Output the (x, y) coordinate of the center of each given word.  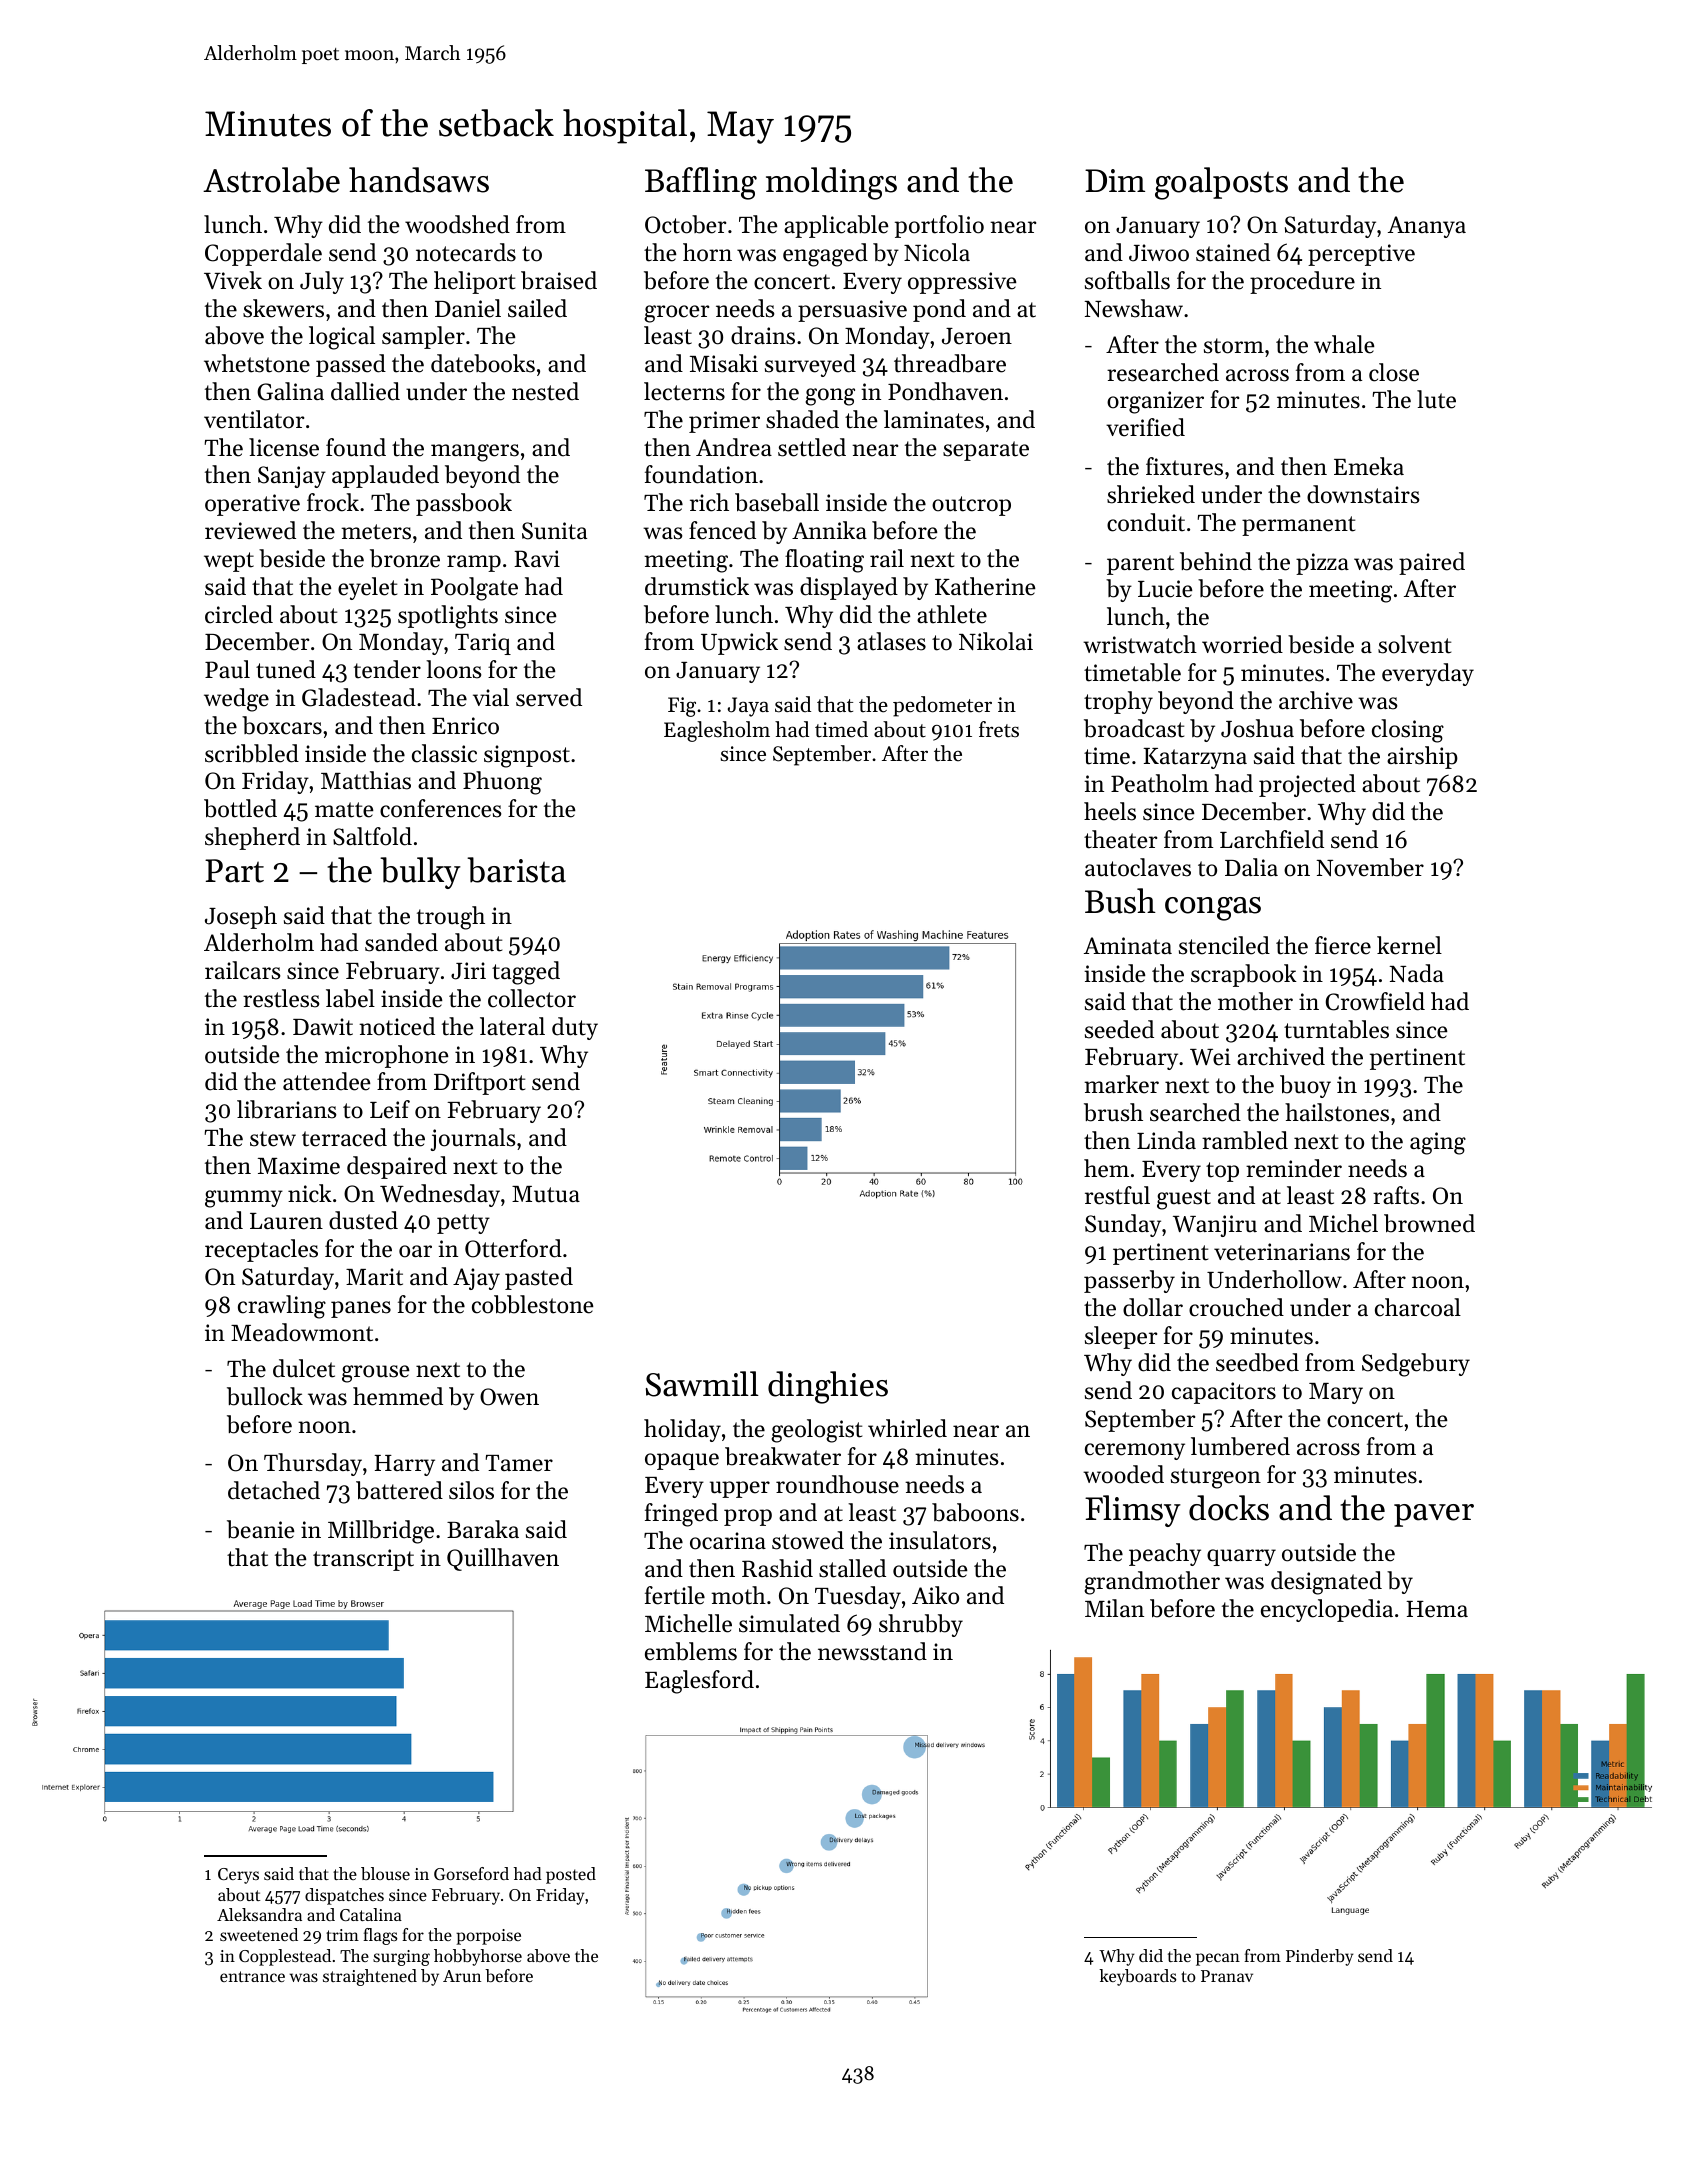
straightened (370, 1977)
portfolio (939, 226)
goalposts (1221, 183)
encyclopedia (1327, 1610)
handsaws (419, 180)
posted (571, 1875)
